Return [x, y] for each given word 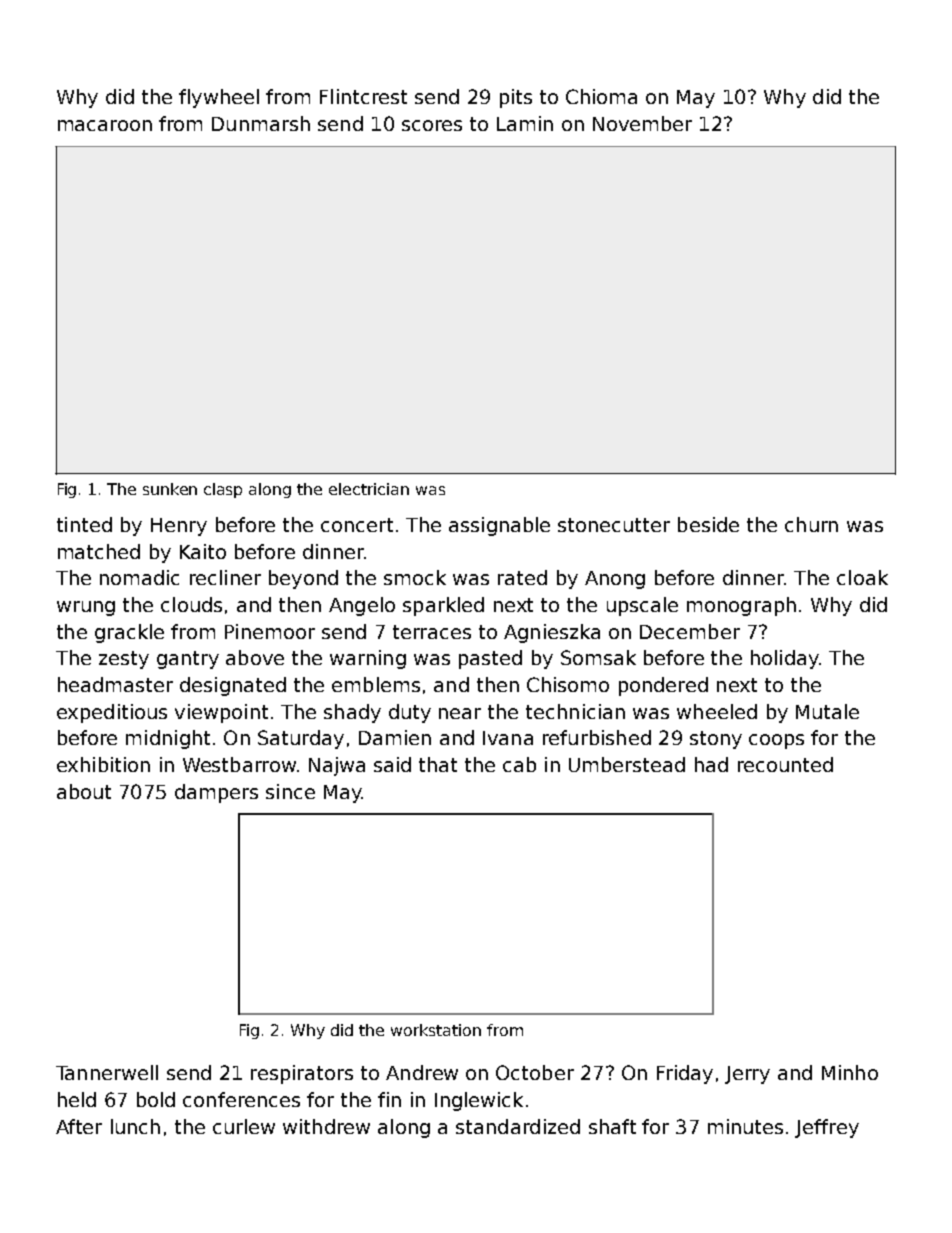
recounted [785, 764]
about [84, 791]
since [290, 791]
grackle [129, 633]
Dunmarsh [261, 123]
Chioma [601, 96]
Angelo [362, 606]
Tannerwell [107, 1072]
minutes [745, 1126]
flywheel [219, 98]
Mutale [827, 711]
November [642, 123]
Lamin [525, 123]
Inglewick [479, 1101]
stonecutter [614, 525]
